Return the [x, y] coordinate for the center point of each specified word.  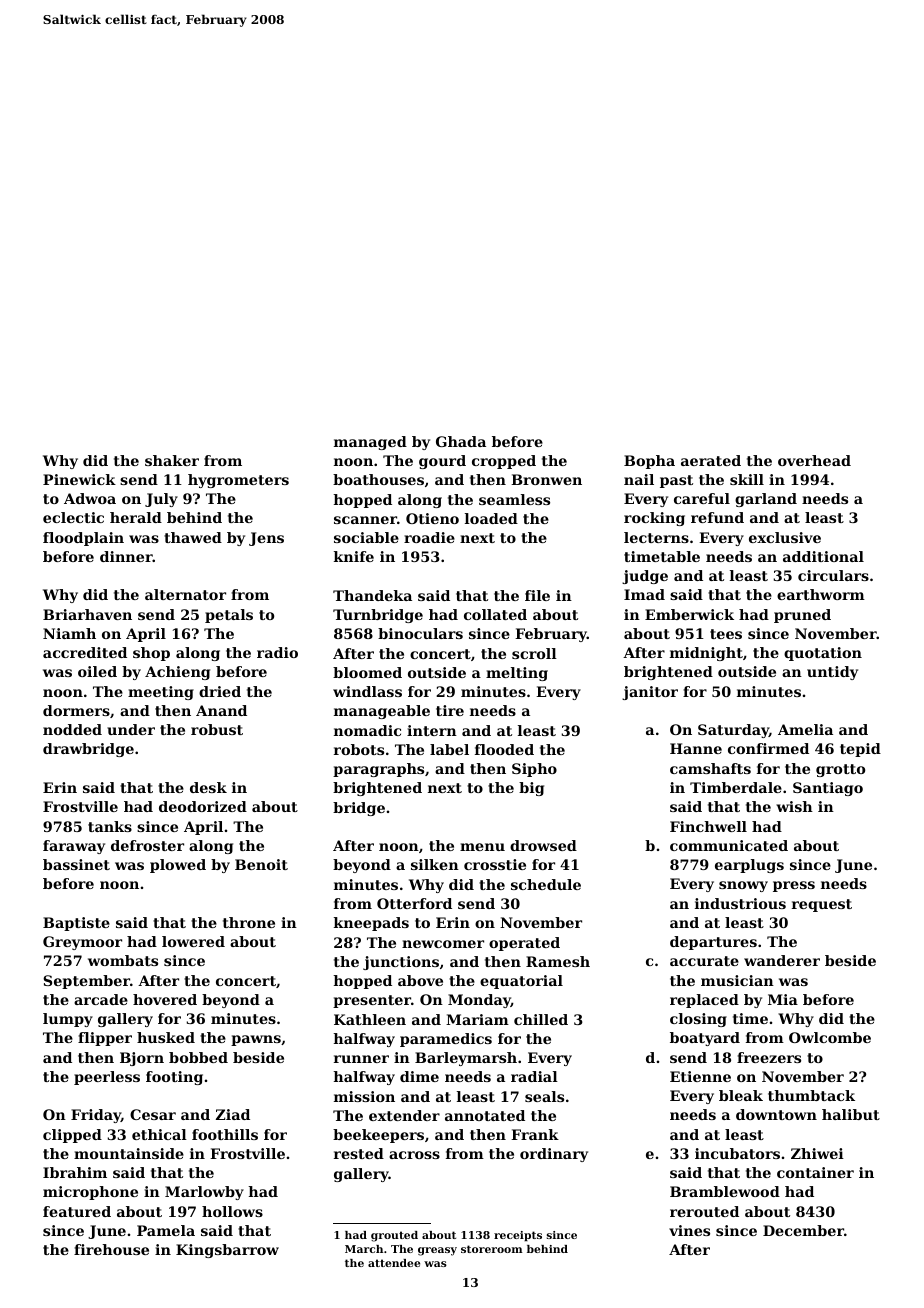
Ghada [461, 441]
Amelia [805, 729]
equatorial [521, 982]
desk [208, 787]
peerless [107, 1078]
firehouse [111, 1249]
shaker [172, 460]
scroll [534, 653]
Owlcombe [830, 1037]
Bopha [649, 462]
